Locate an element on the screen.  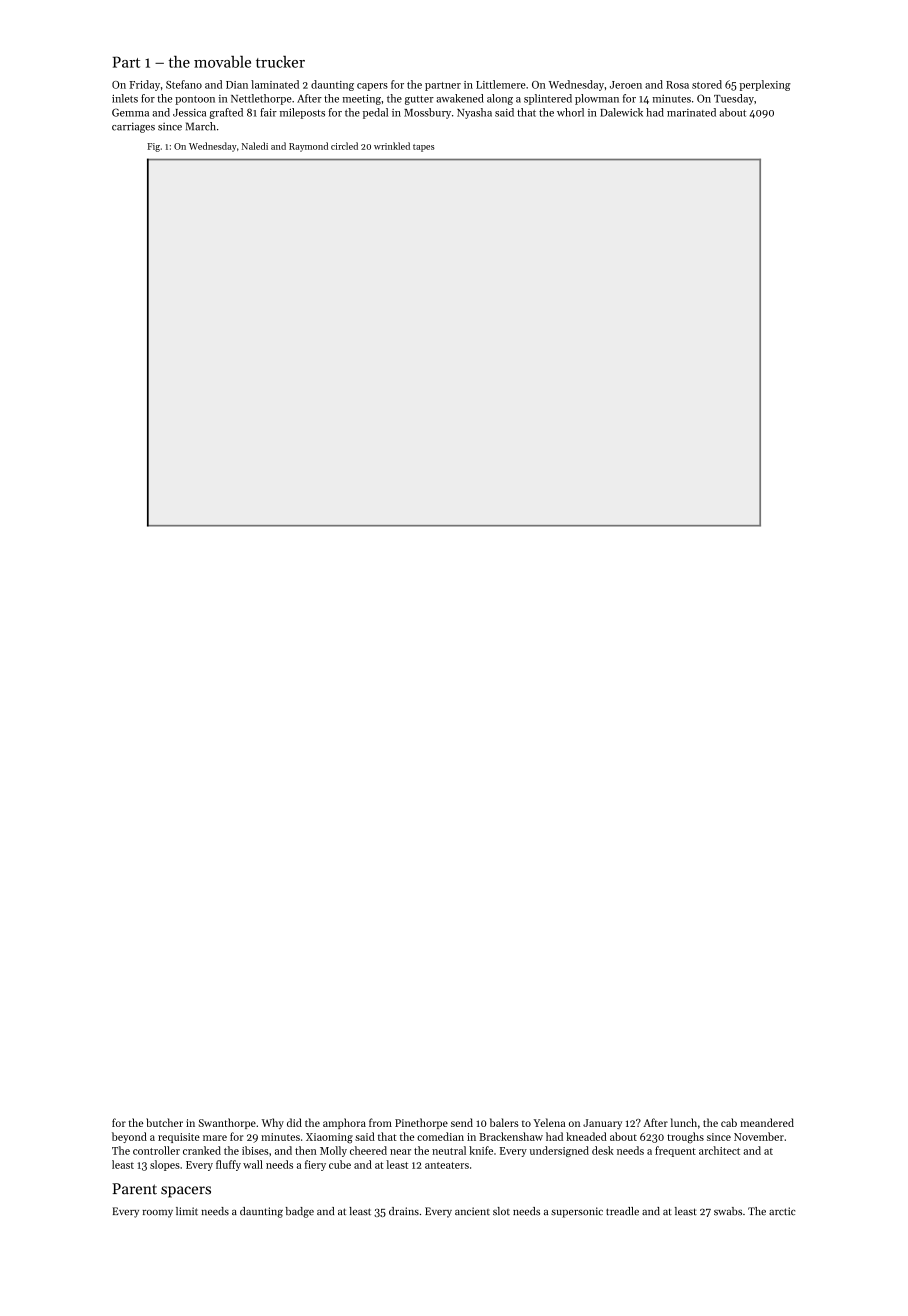
Dalewick is located at coordinates (621, 112).
